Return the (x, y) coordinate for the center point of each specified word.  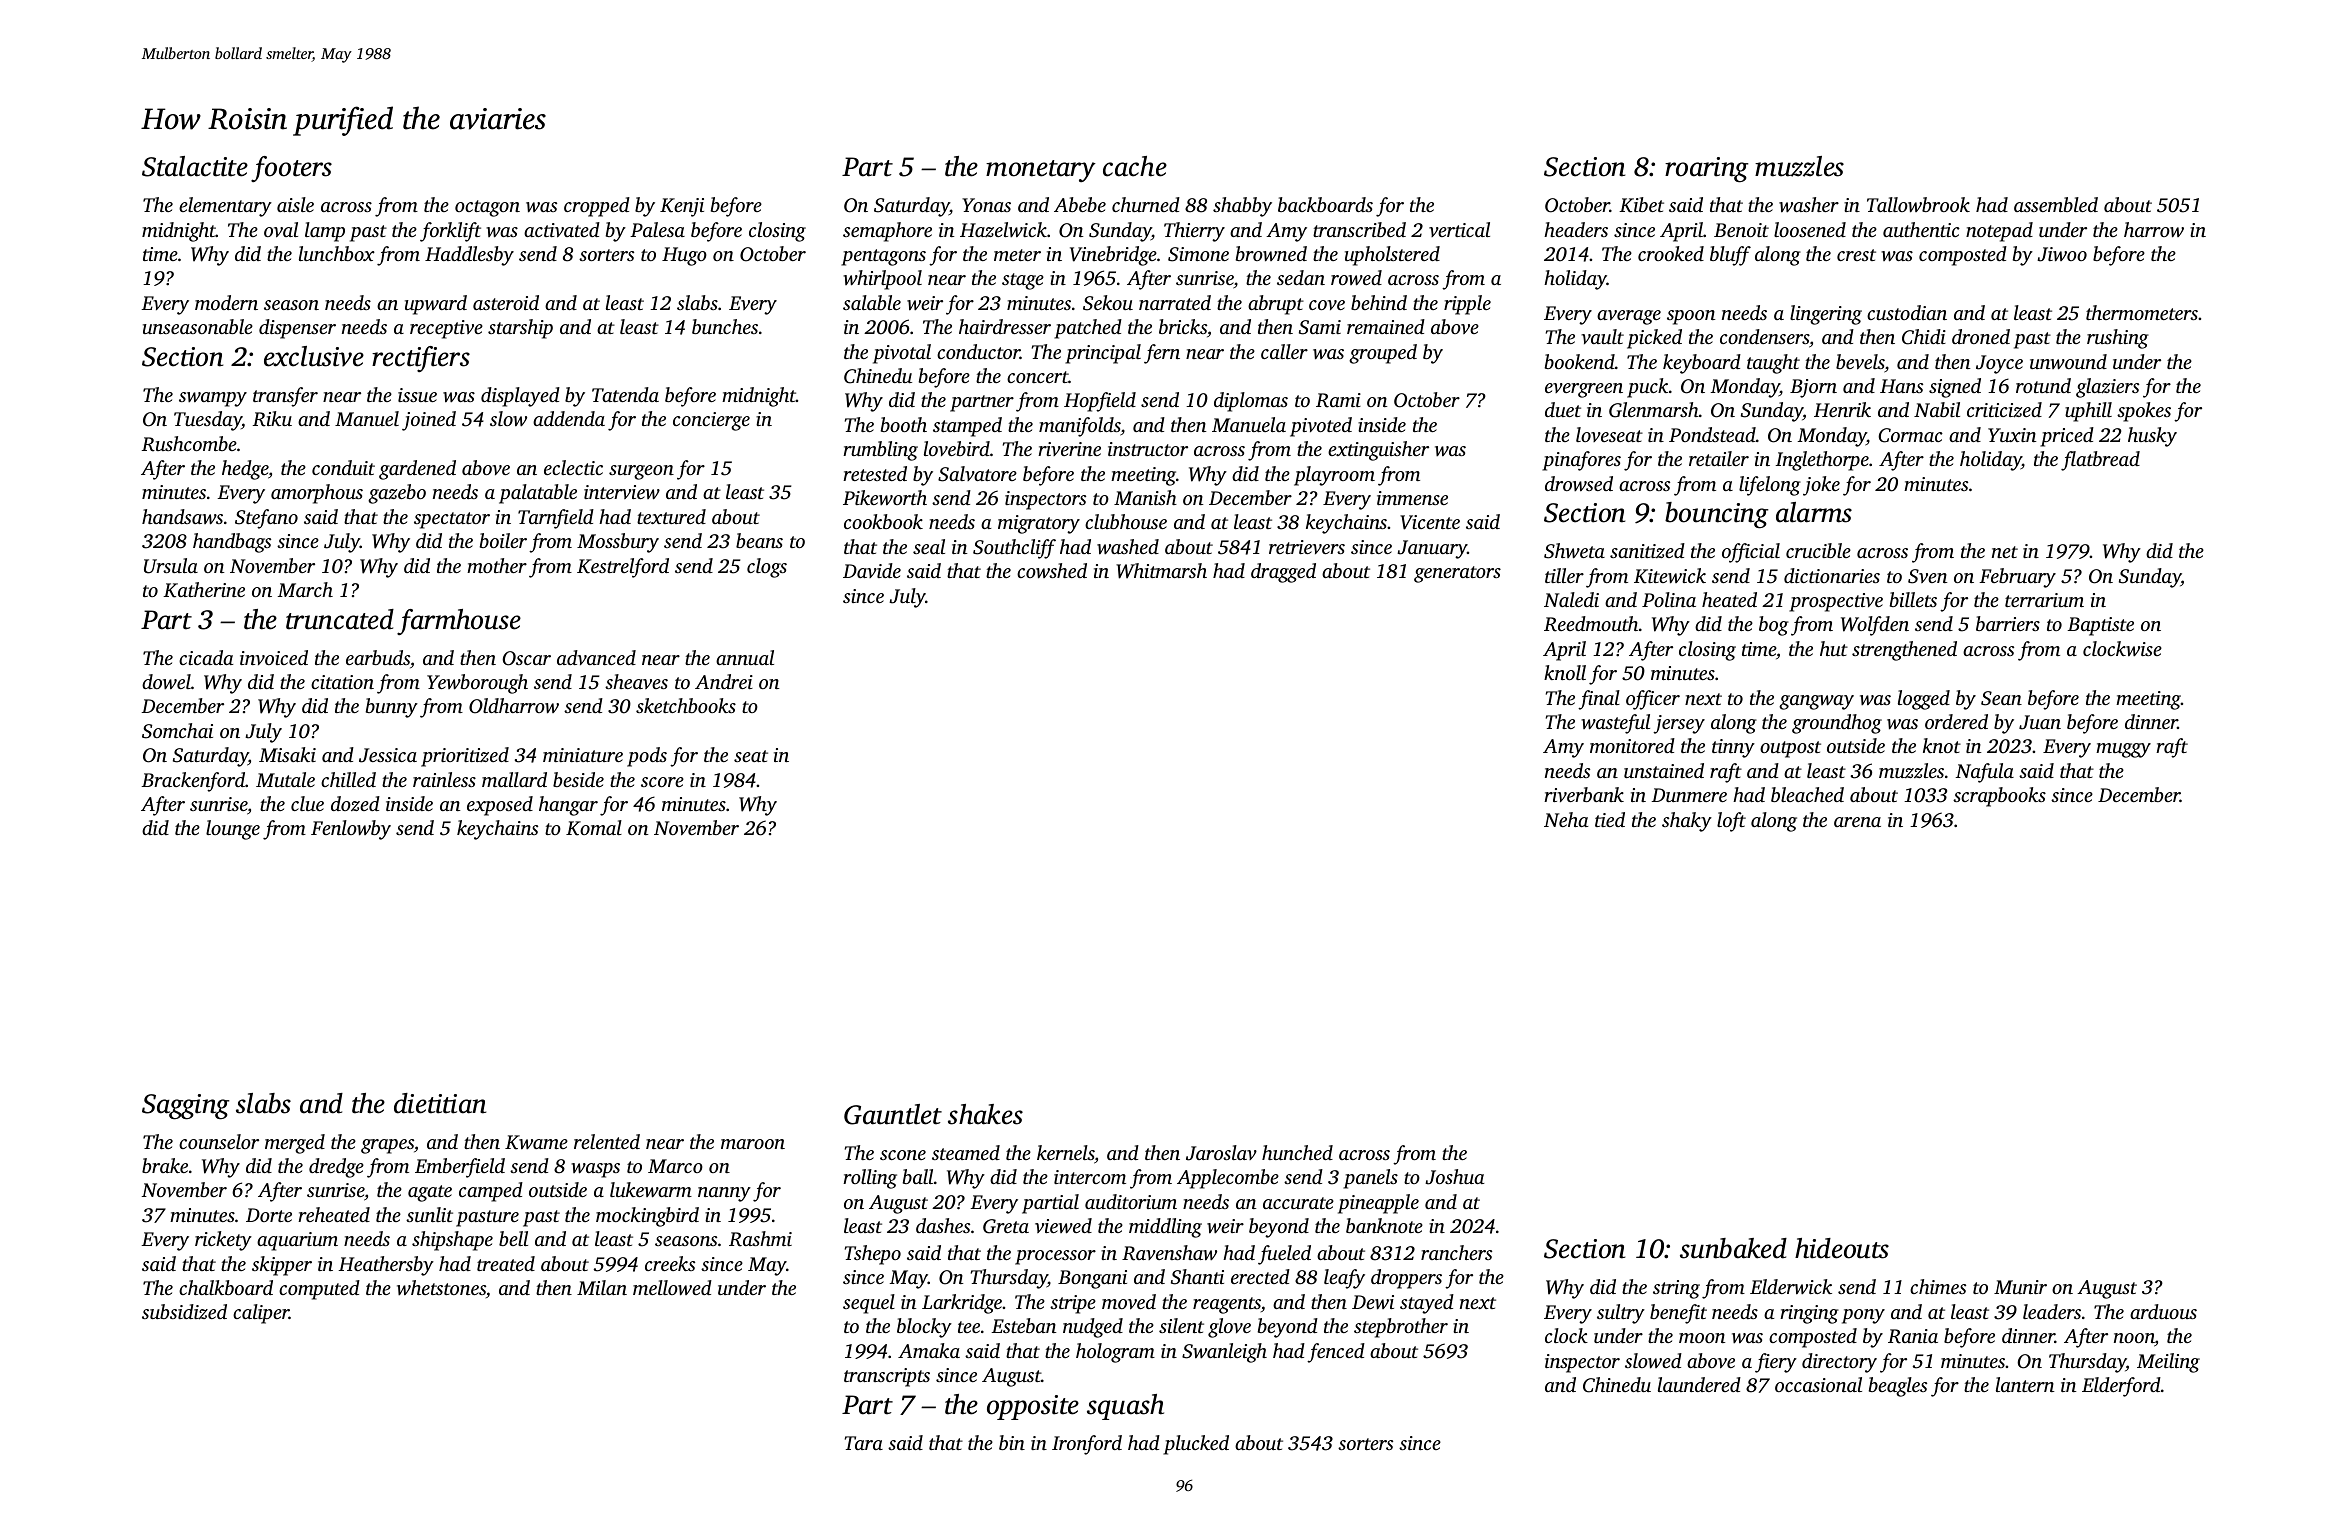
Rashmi (760, 1239)
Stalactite (195, 166)
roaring (1706, 170)
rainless (444, 779)
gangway (1816, 702)
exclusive (314, 356)
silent (1181, 1325)
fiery (1776, 1363)
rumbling (880, 451)
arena (1857, 822)
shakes (985, 1114)
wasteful (1615, 724)
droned (1981, 336)
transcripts (887, 1377)
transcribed (1359, 229)
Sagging (185, 1107)
